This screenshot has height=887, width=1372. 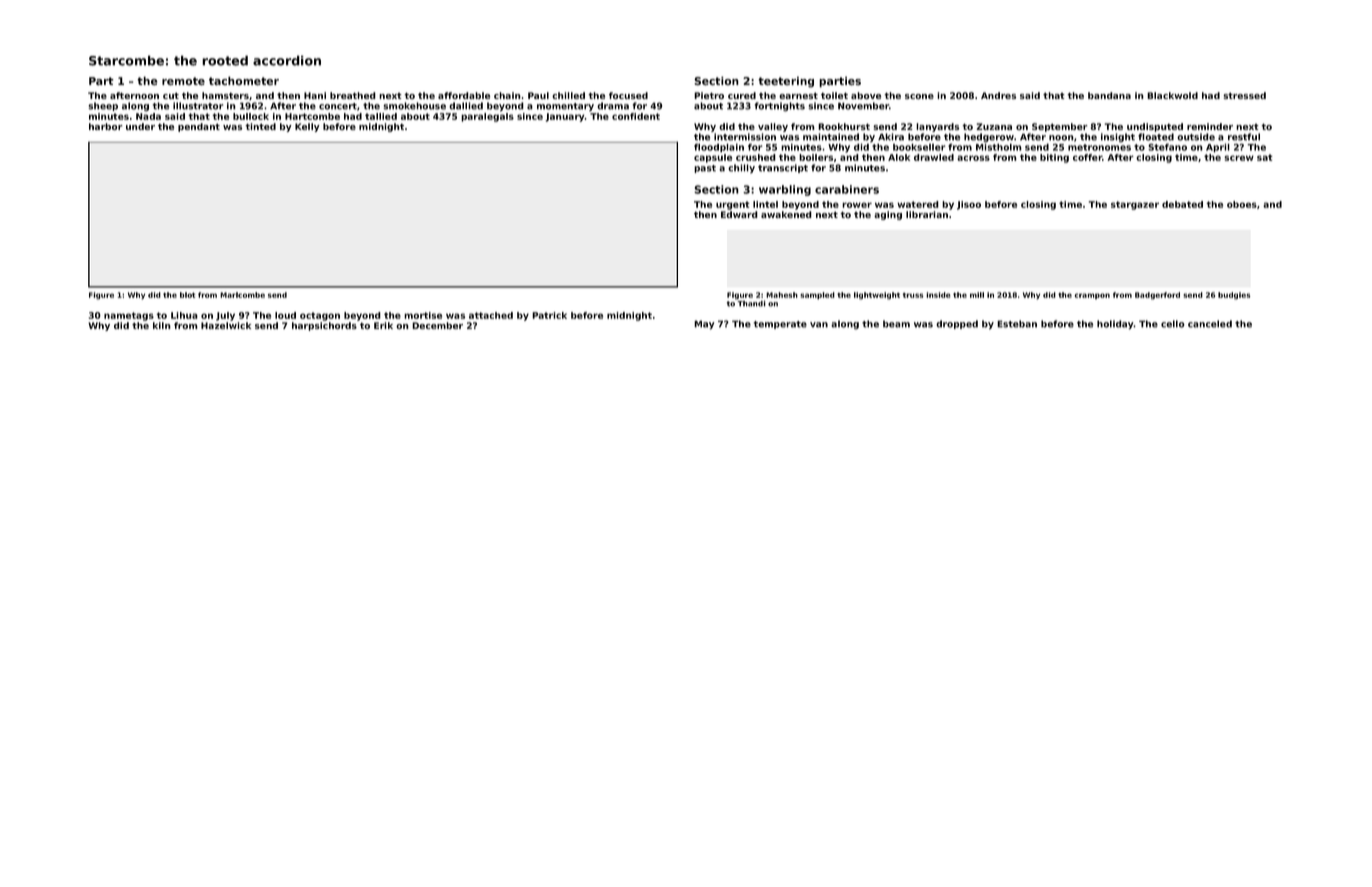 What do you see at coordinates (320, 316) in the screenshot?
I see `octagon` at bounding box center [320, 316].
